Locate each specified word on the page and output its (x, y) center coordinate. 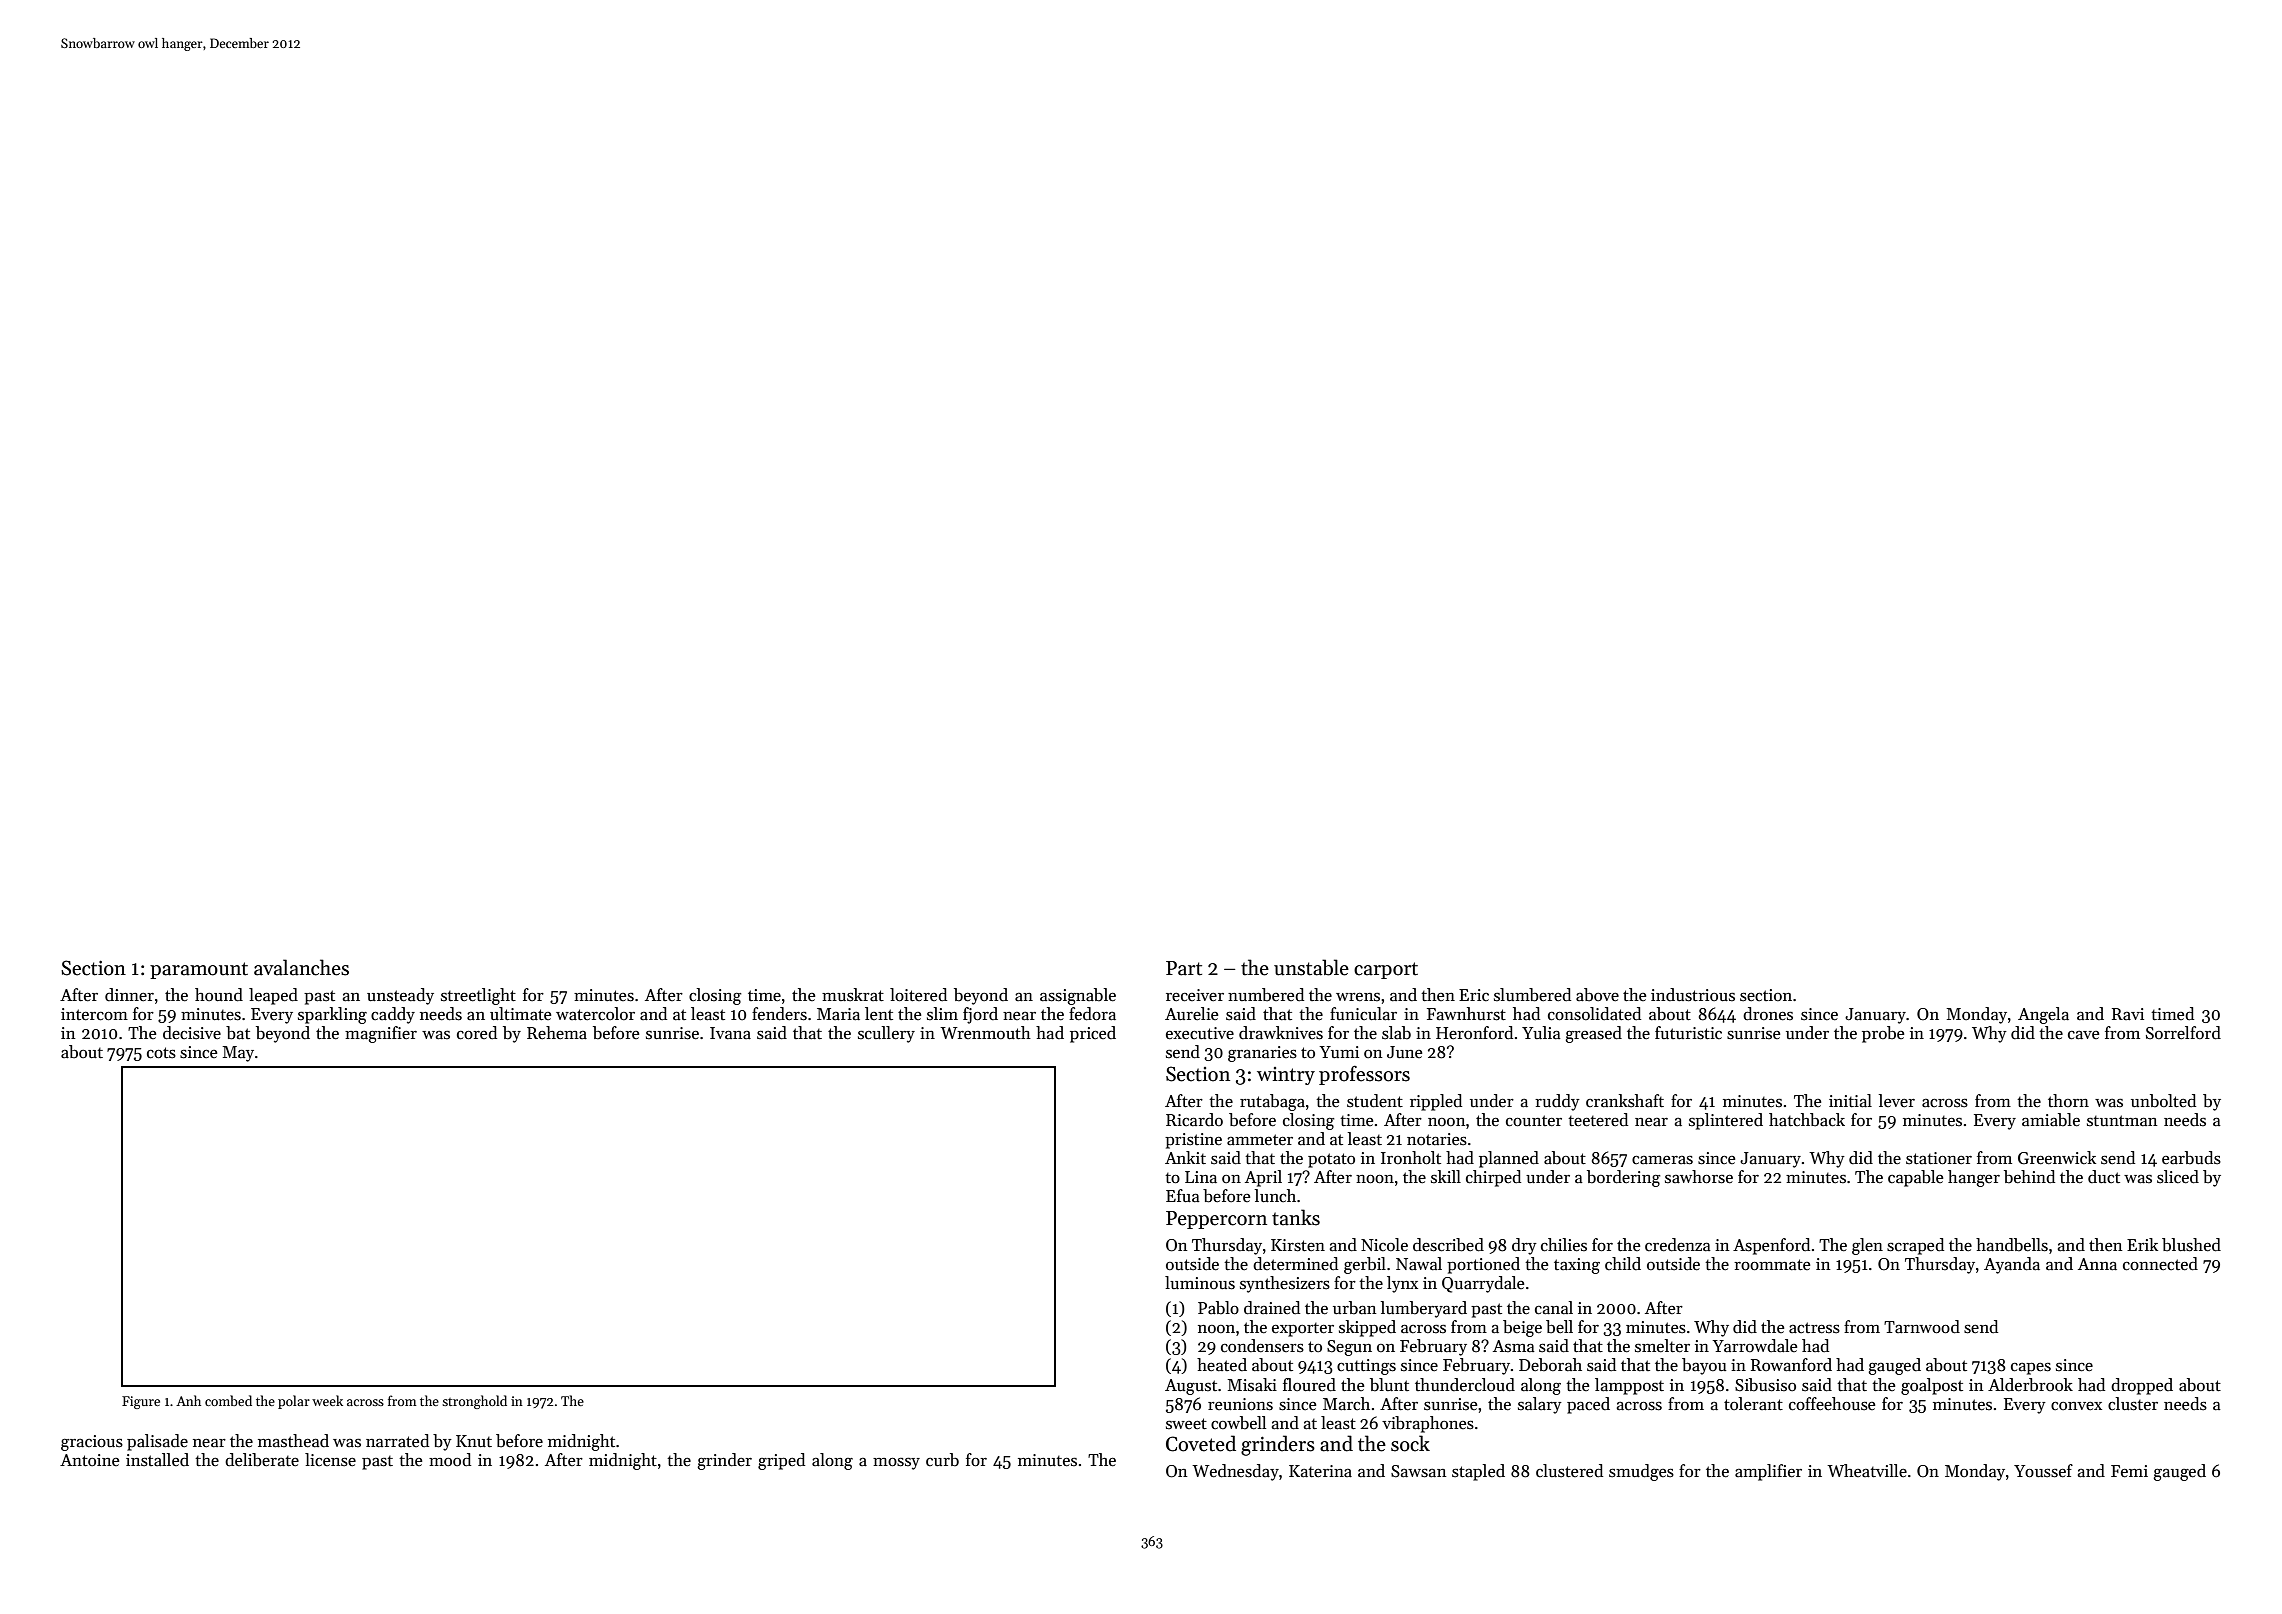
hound (219, 995)
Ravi (2128, 1014)
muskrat (853, 995)
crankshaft (1625, 1101)
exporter (1303, 1330)
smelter (1662, 1346)
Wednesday (1235, 1472)
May (238, 1054)
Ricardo (1194, 1120)
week (327, 1400)
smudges (1641, 1472)
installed (157, 1460)
